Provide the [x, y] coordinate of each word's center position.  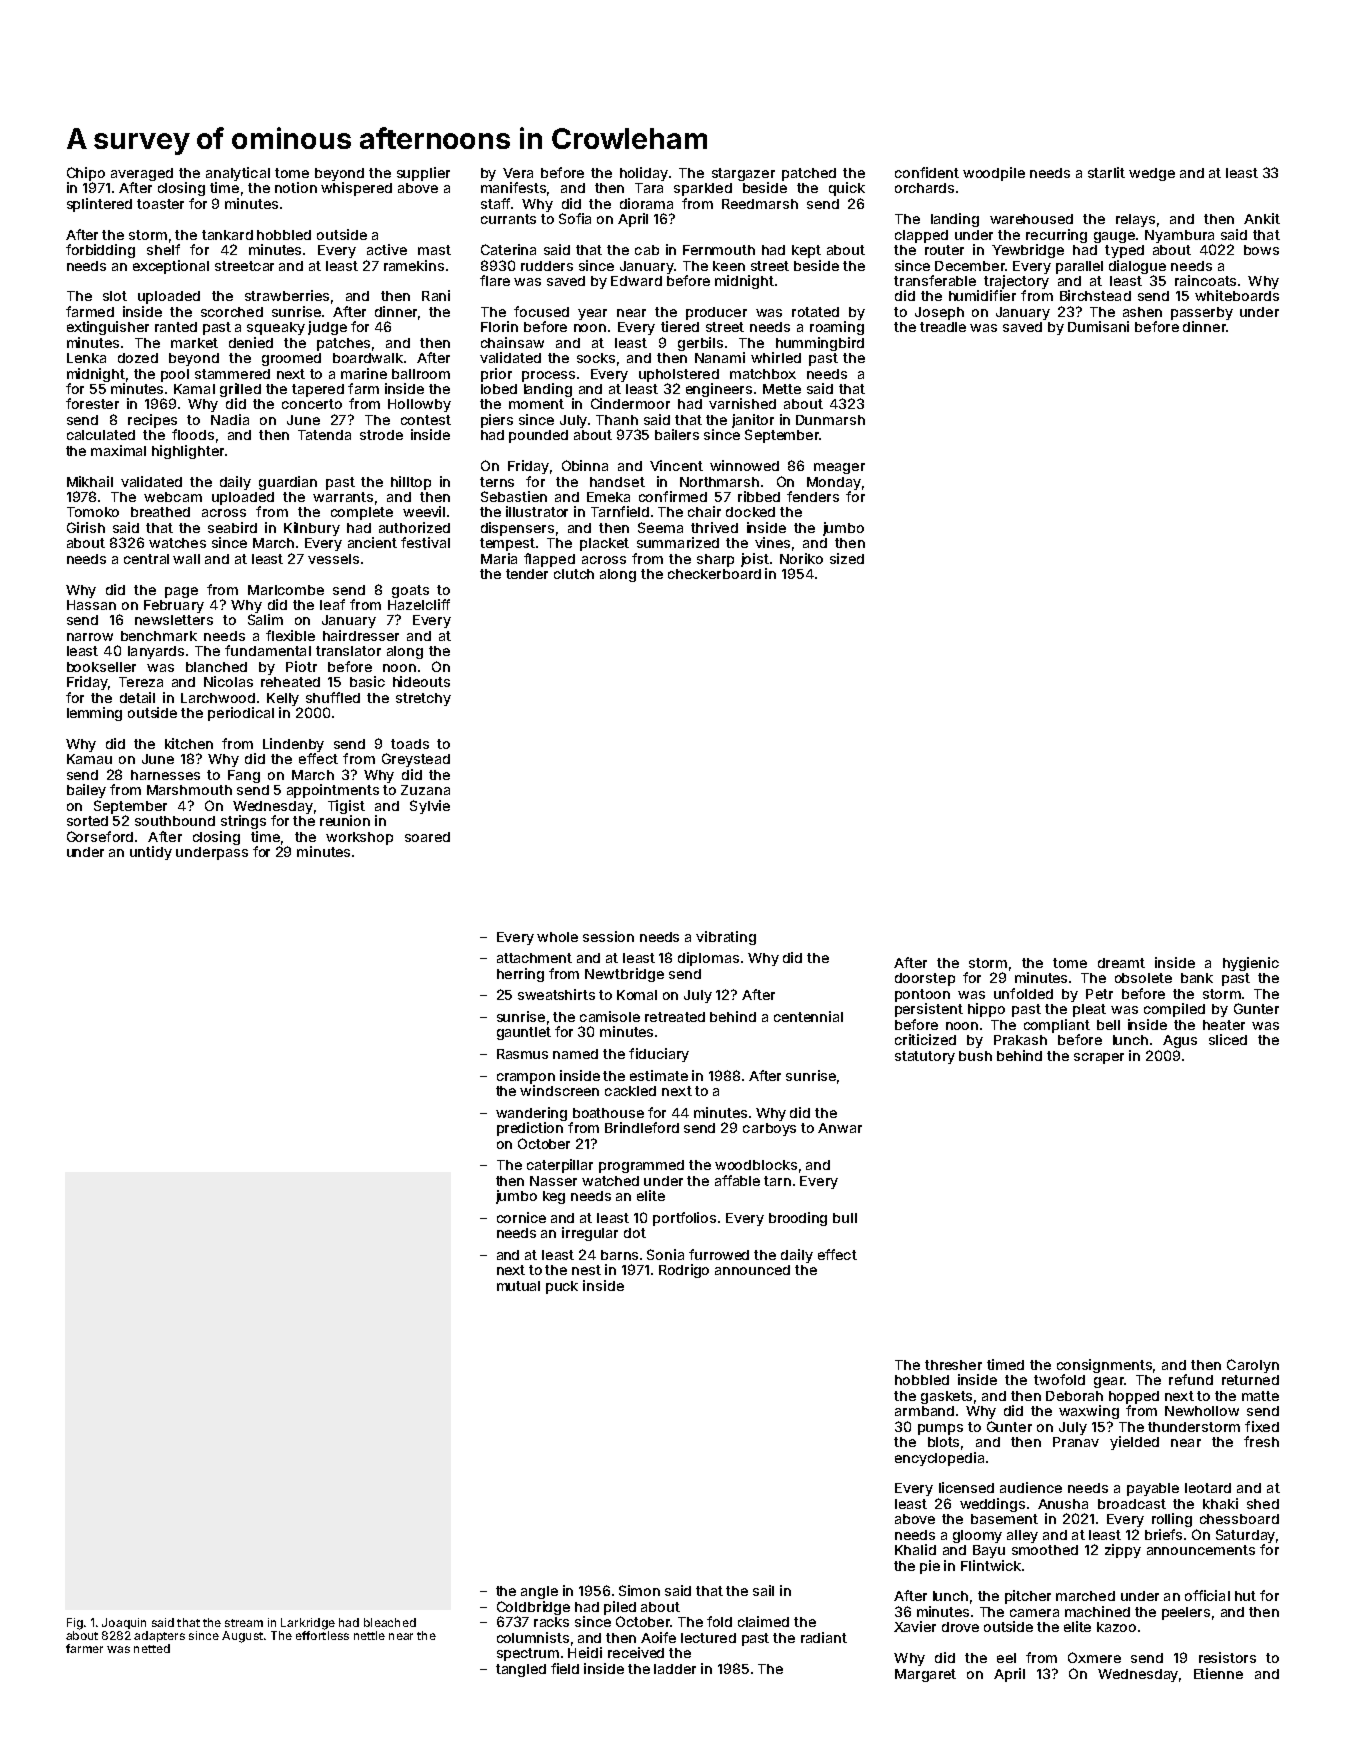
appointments [333, 791]
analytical [238, 174]
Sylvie [430, 807]
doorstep [925, 979]
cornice [521, 1217]
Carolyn [1253, 1366]
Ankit [1262, 218]
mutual [518, 1286]
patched [809, 174]
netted [152, 1648]
